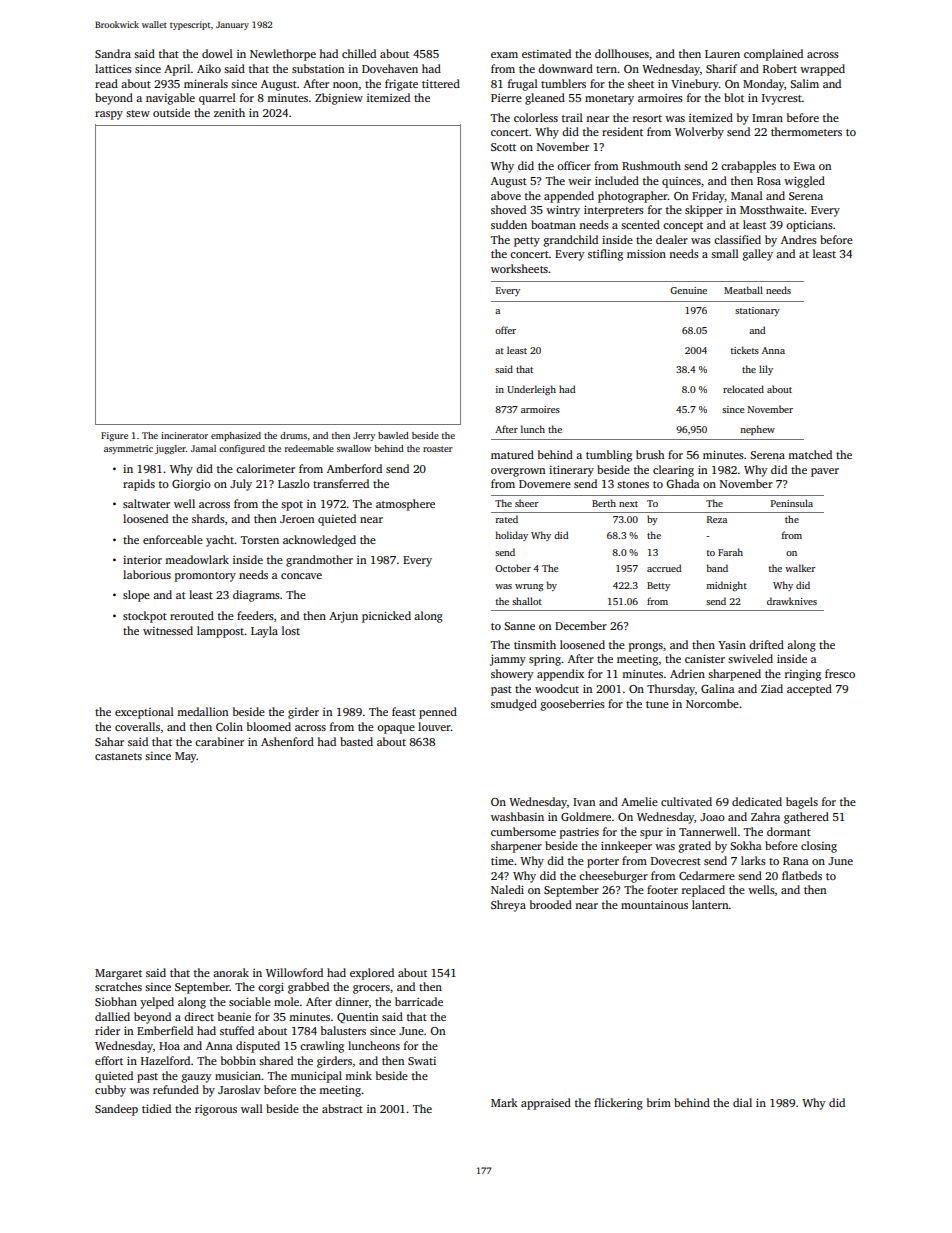  Describe the element at coordinates (773, 55) in the document. I see `complained` at that location.
